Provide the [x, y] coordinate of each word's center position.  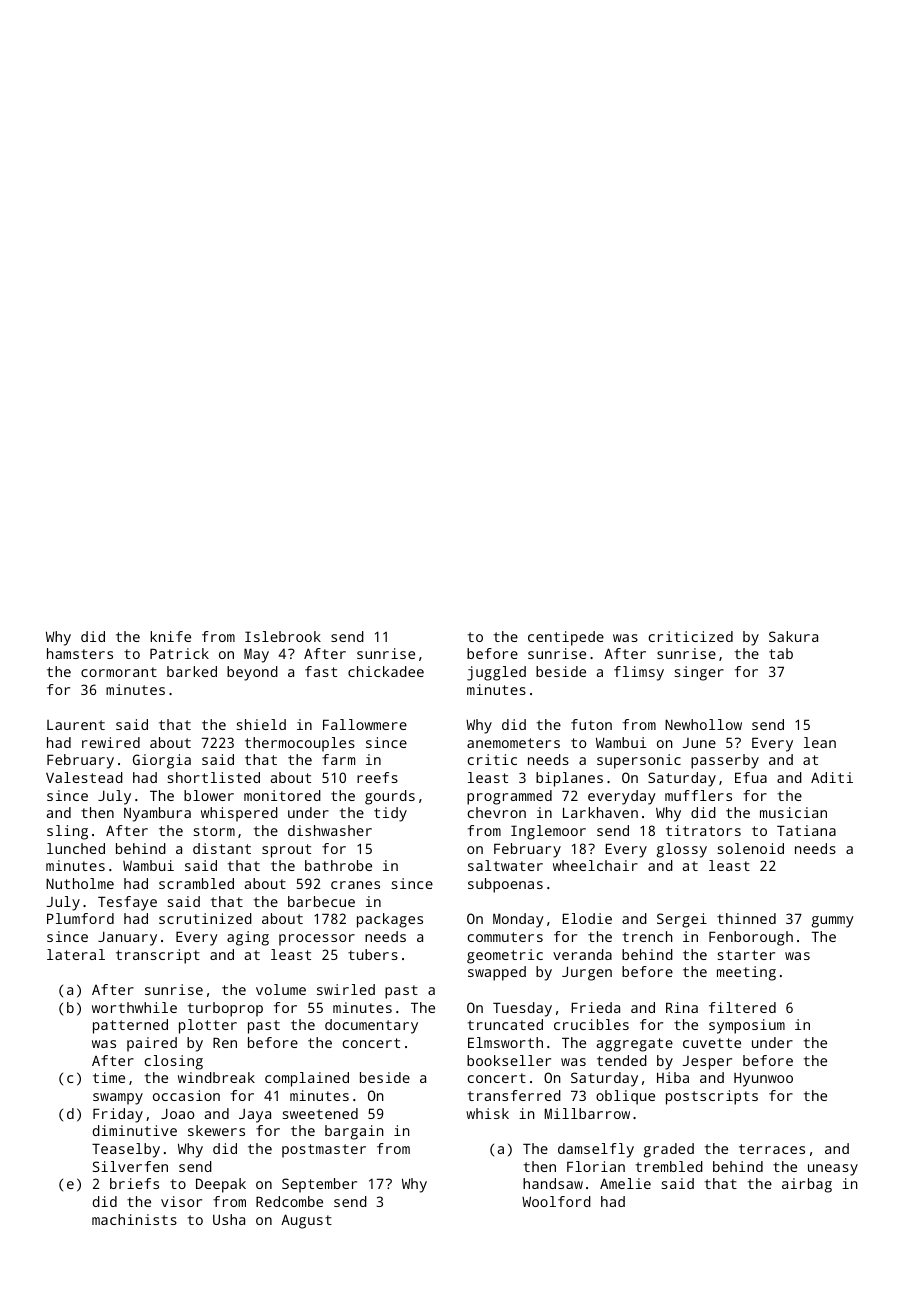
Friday [118, 1115]
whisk [487, 1113]
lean [820, 742]
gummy [833, 922]
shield [261, 724]
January [127, 939]
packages [390, 920]
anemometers [513, 743]
